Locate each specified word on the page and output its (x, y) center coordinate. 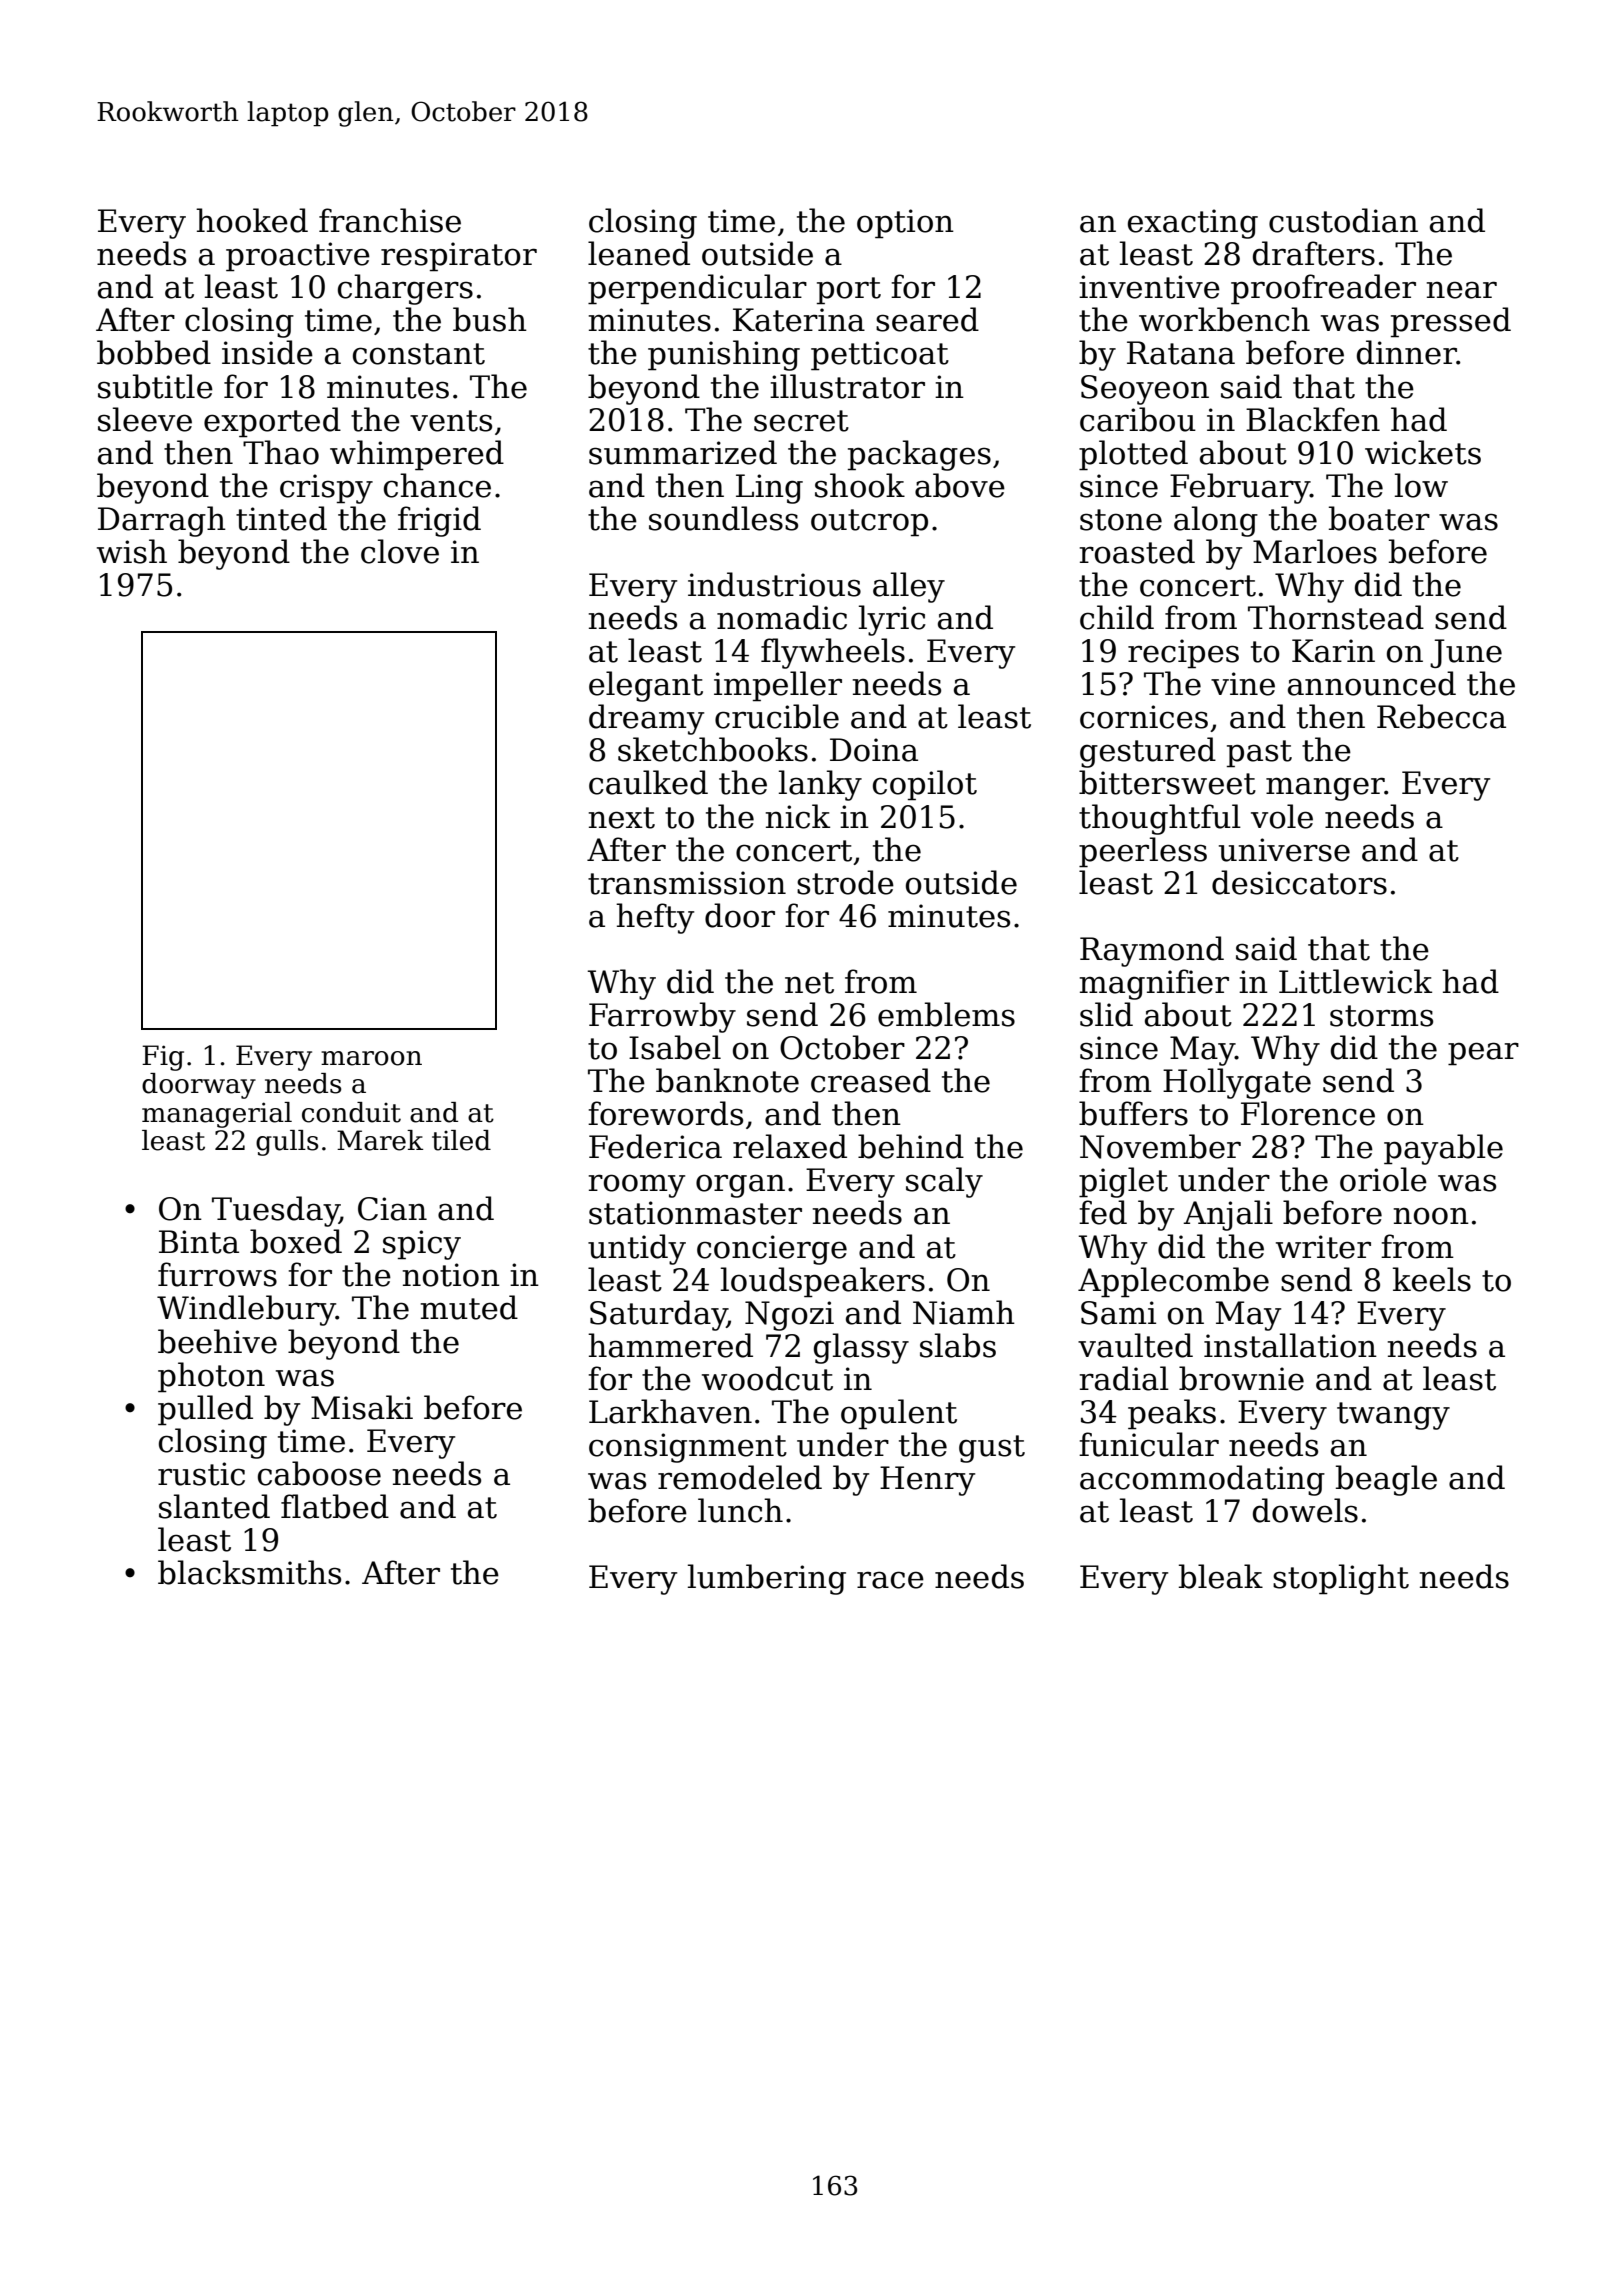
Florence (1308, 1113)
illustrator (847, 386)
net (809, 983)
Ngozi (789, 1316)
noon (1431, 1216)
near (1462, 290)
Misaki (362, 1407)
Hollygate (1237, 1083)
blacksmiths (249, 1572)
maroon (371, 1058)
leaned (639, 253)
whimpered (417, 455)
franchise (390, 220)
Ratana (1181, 353)
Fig (163, 1058)
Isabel (675, 1047)
